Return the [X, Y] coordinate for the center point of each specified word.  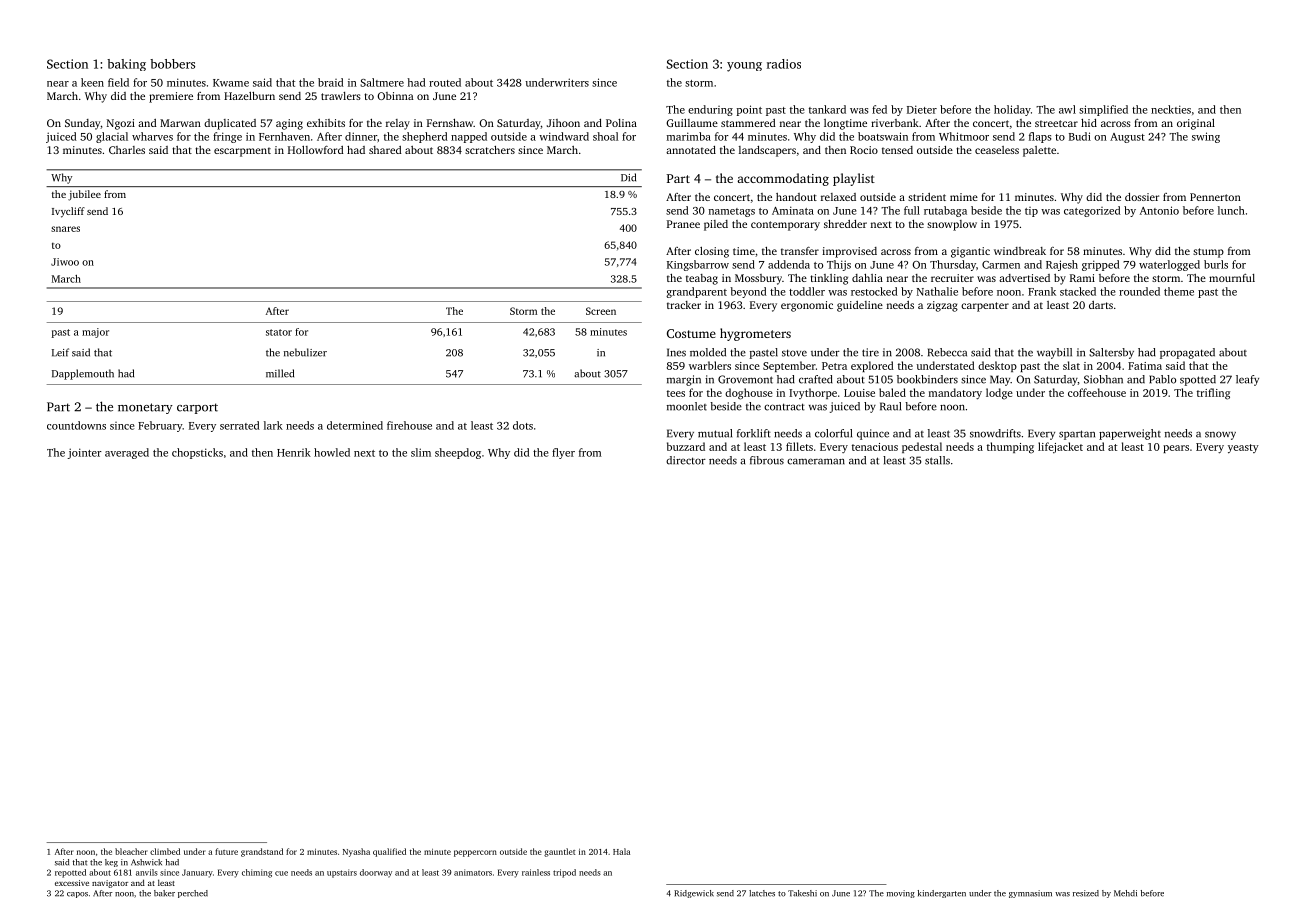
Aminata [793, 210]
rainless [536, 872]
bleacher [131, 851]
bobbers [172, 64]
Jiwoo [65, 262]
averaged [127, 453]
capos [77, 895]
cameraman [816, 461]
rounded [1139, 291]
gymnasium [1030, 894]
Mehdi [1125, 893]
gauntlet [559, 852]
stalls [937, 460]
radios [784, 64]
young [744, 67]
